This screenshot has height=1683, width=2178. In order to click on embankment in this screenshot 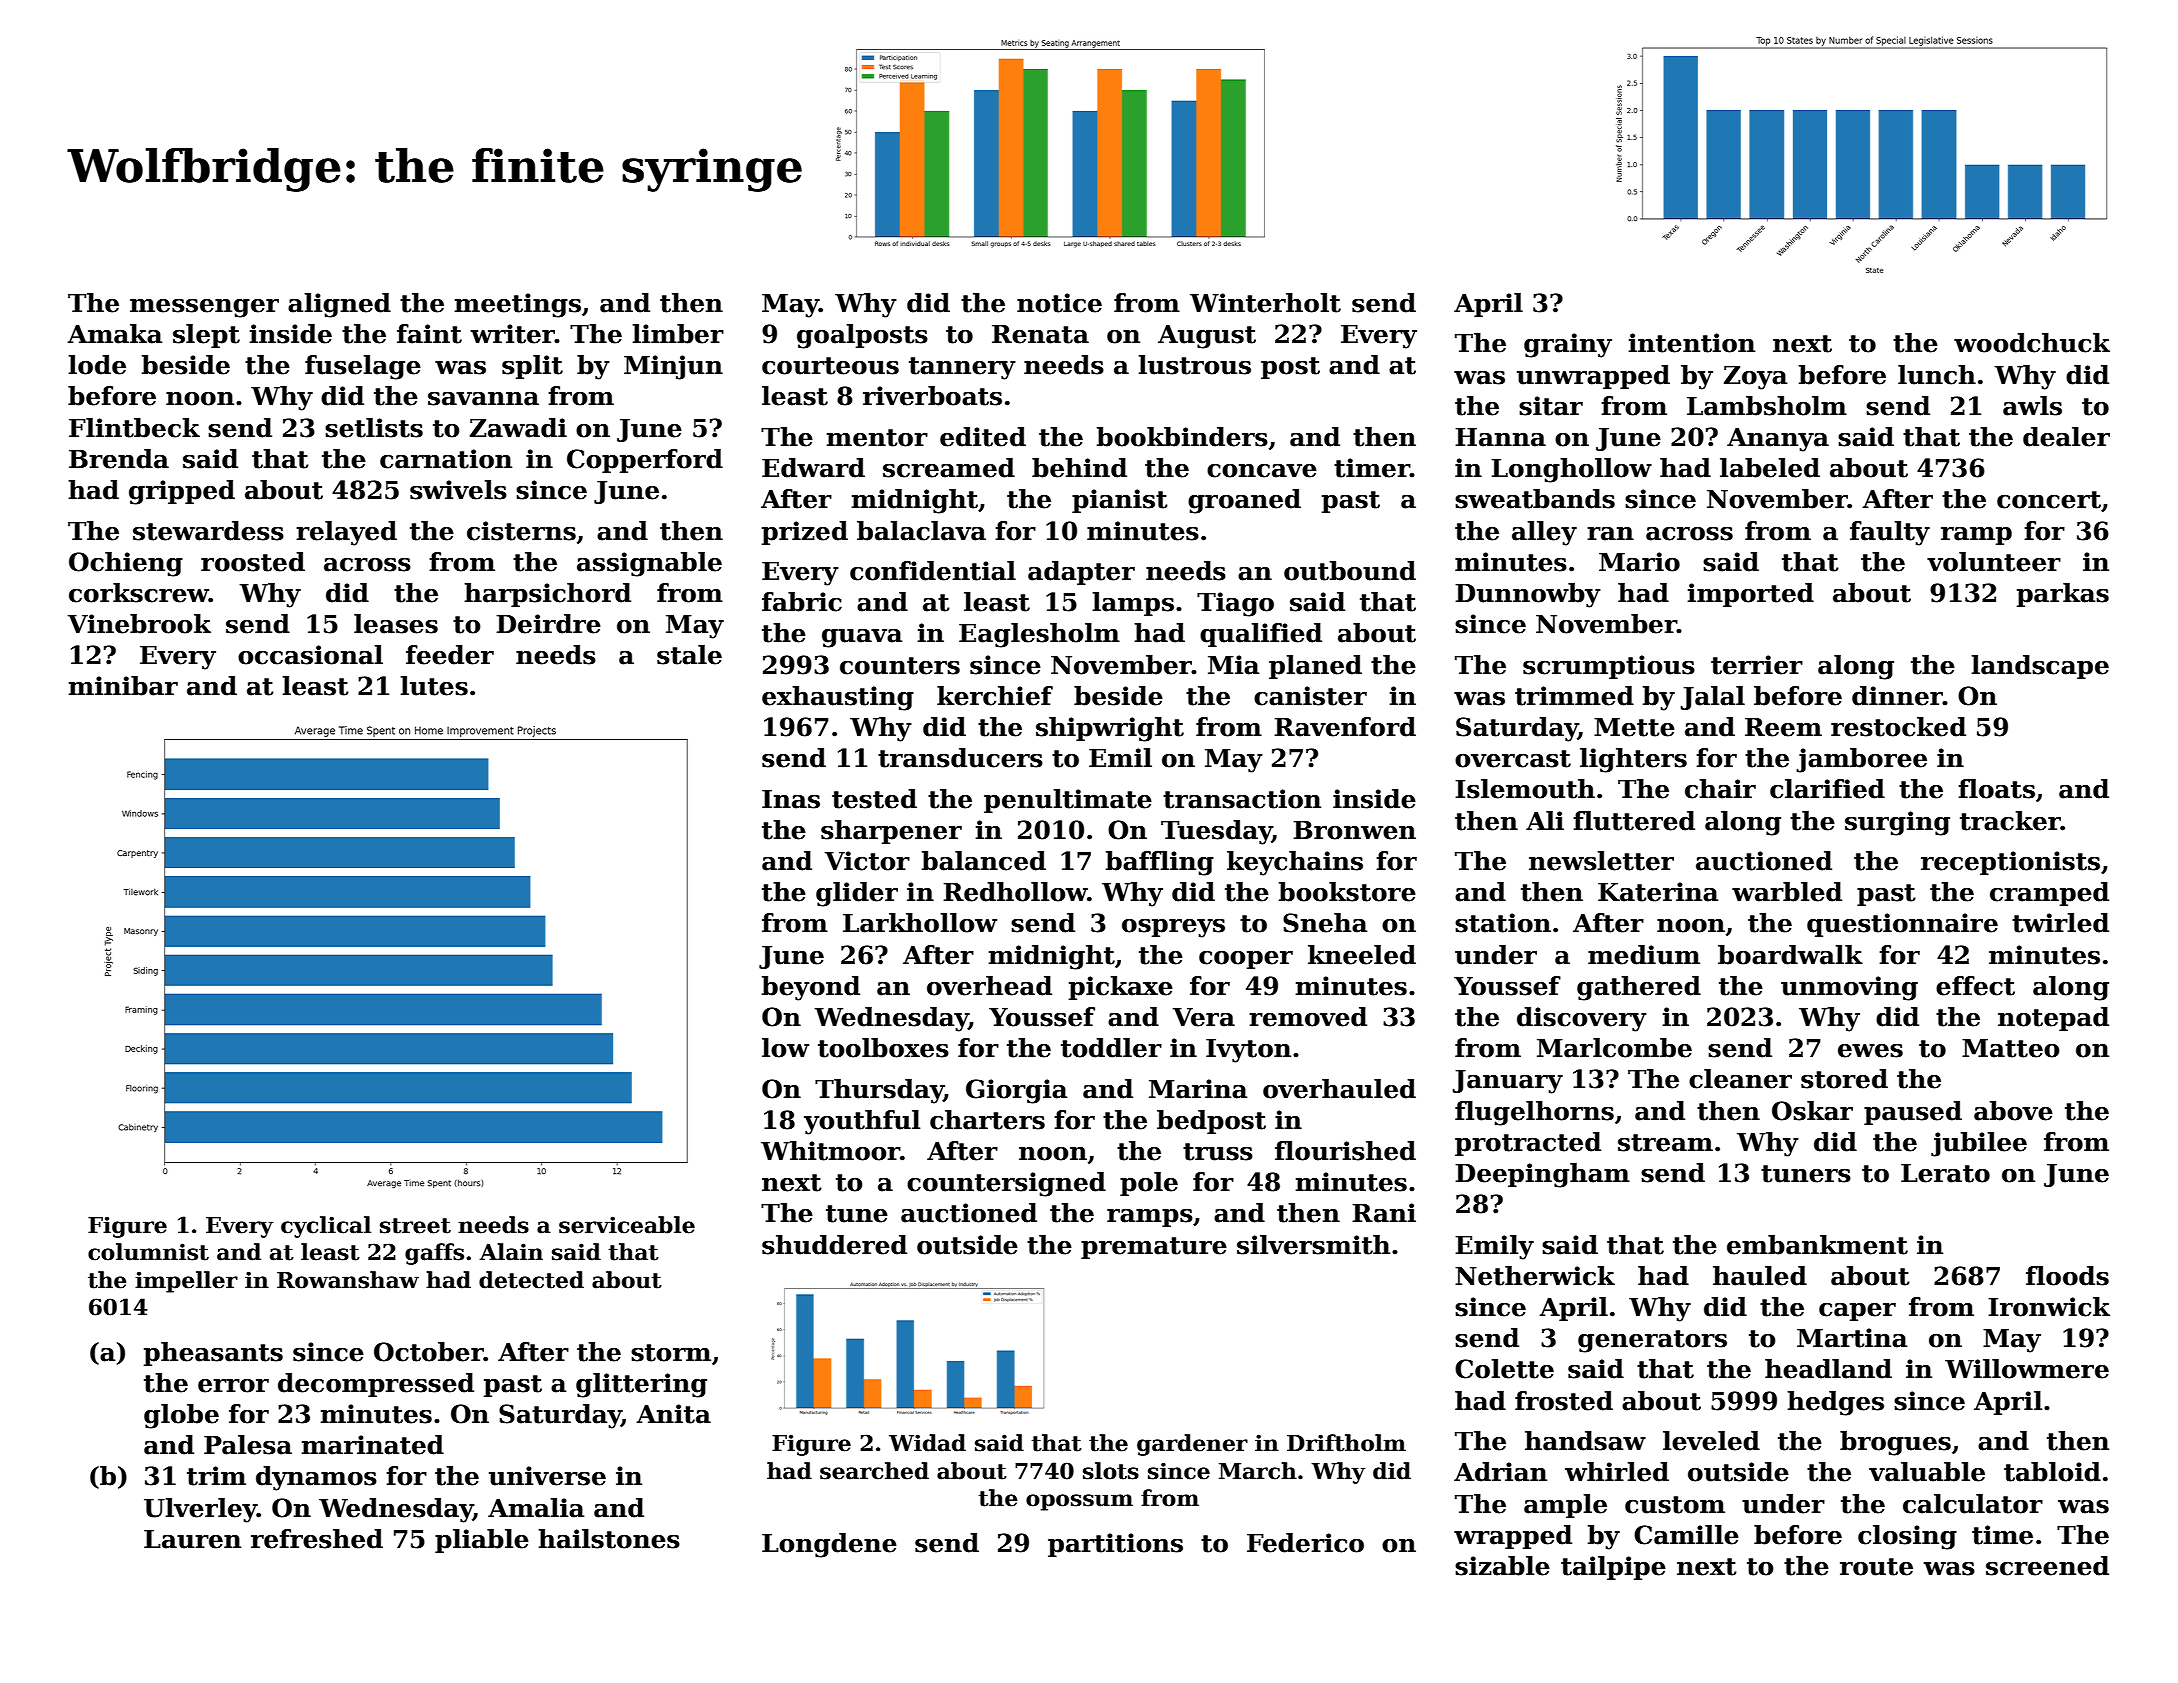, I will do `click(1817, 1245)`.
